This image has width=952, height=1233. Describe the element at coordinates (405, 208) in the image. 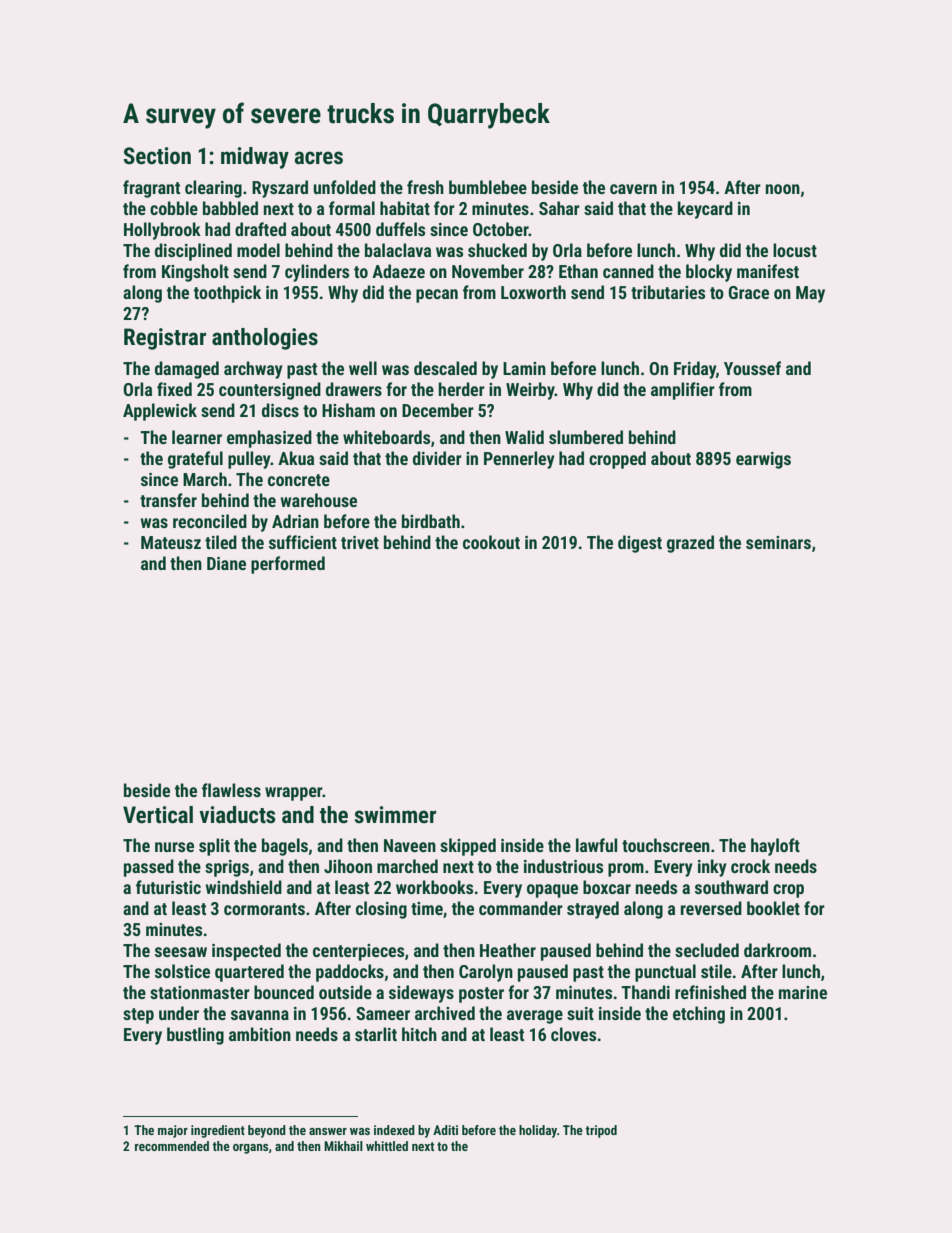

I see `habitat` at that location.
